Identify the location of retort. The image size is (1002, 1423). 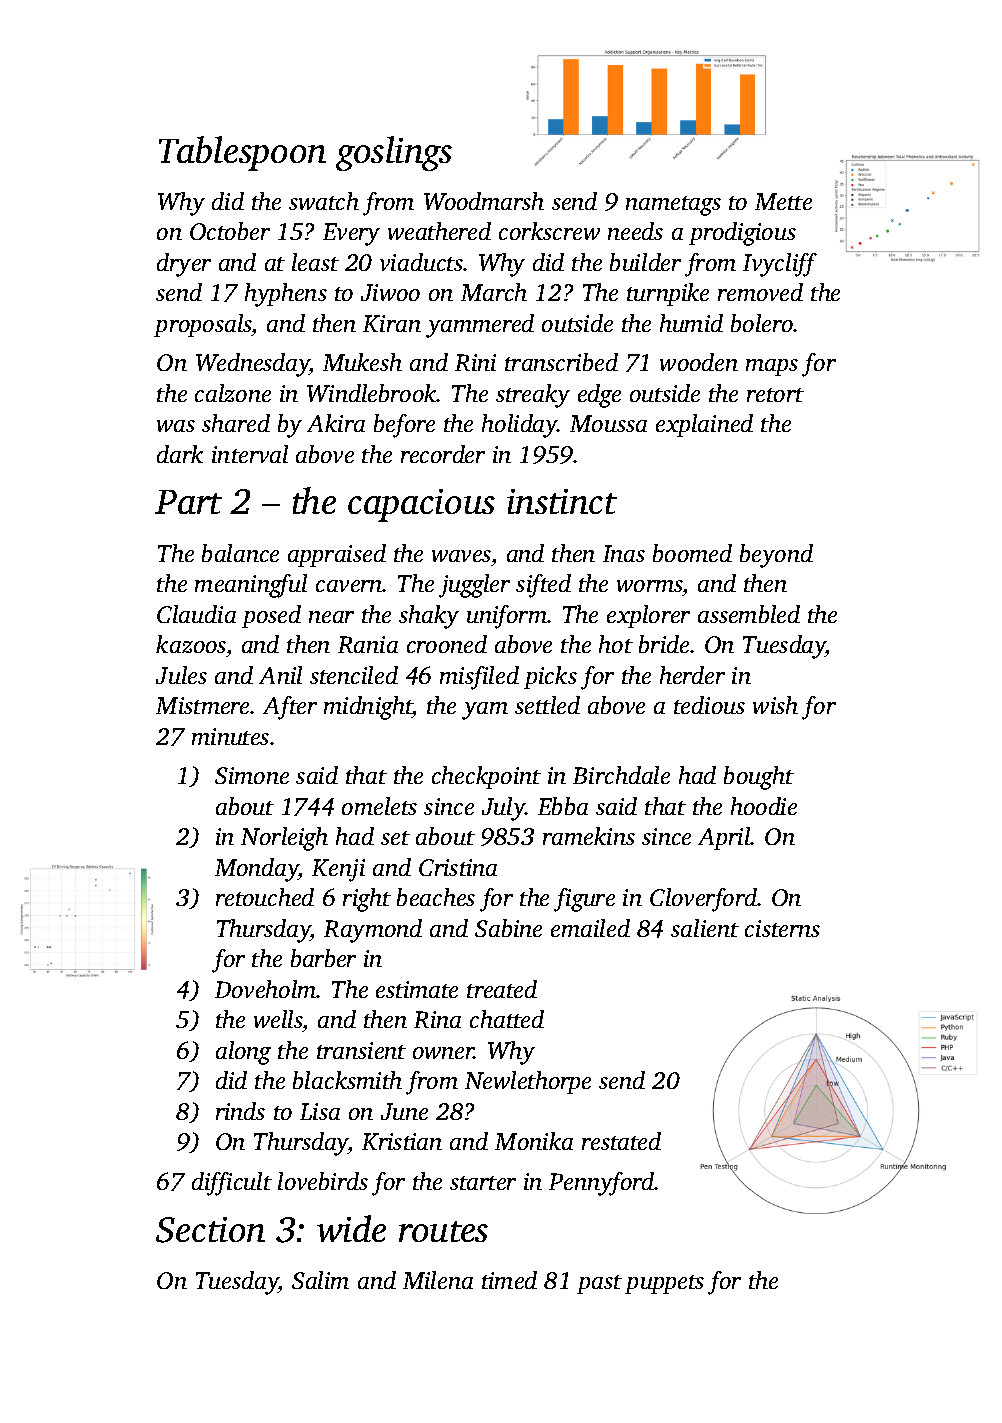
(775, 395).
